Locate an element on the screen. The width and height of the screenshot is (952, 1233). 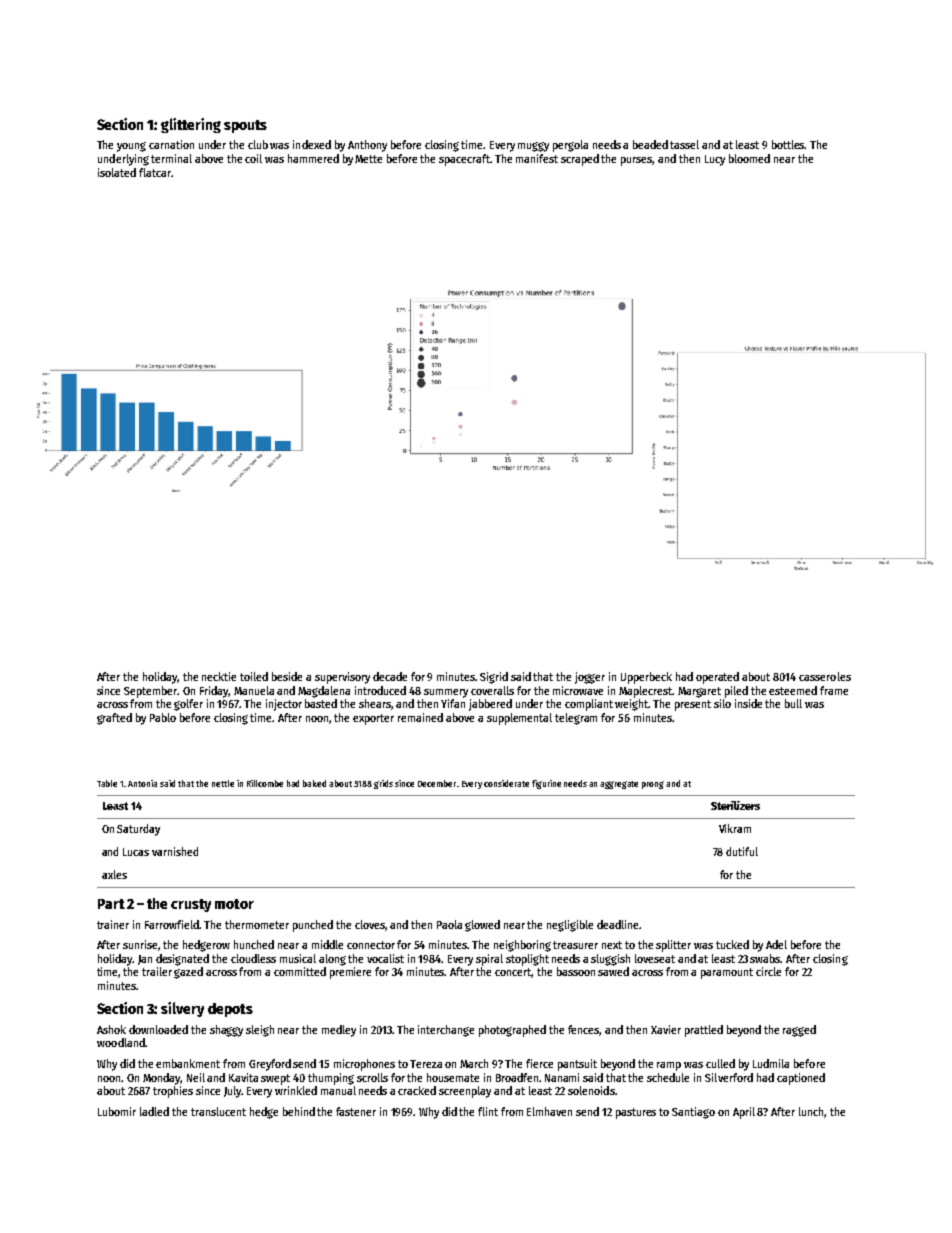
Sterilizers is located at coordinates (735, 805).
